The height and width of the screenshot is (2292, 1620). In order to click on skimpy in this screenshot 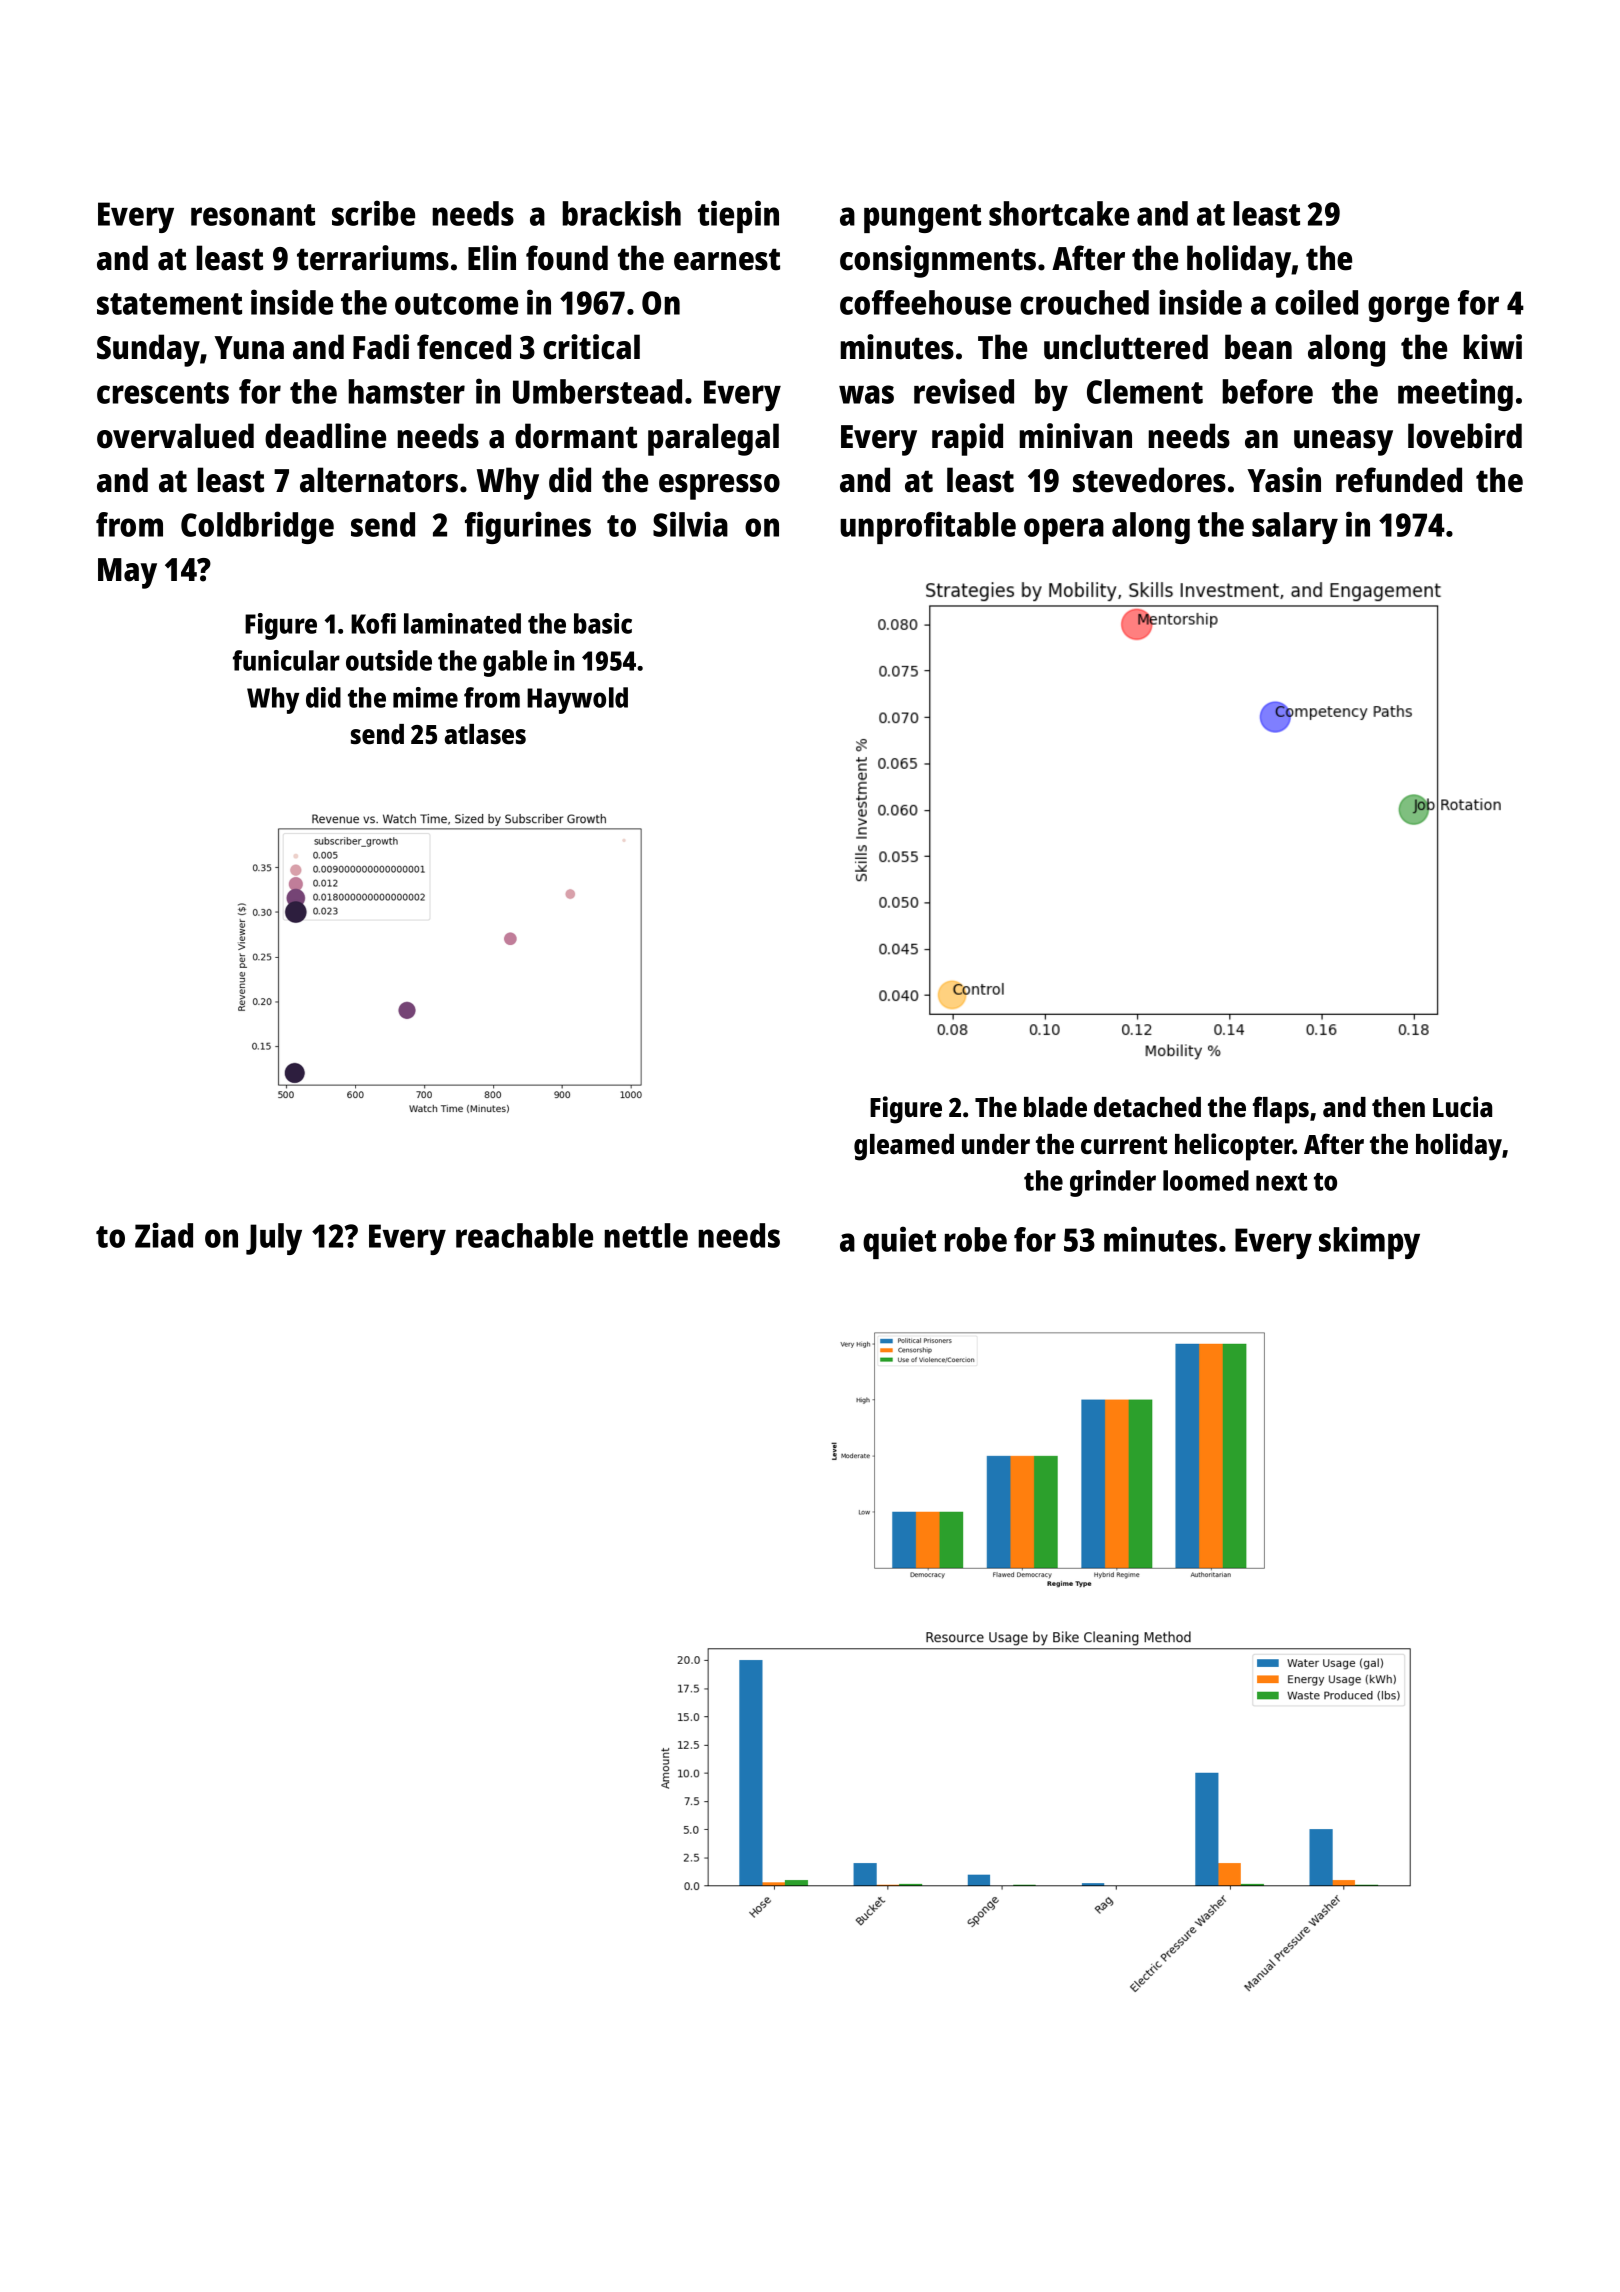, I will do `click(1369, 1242)`.
